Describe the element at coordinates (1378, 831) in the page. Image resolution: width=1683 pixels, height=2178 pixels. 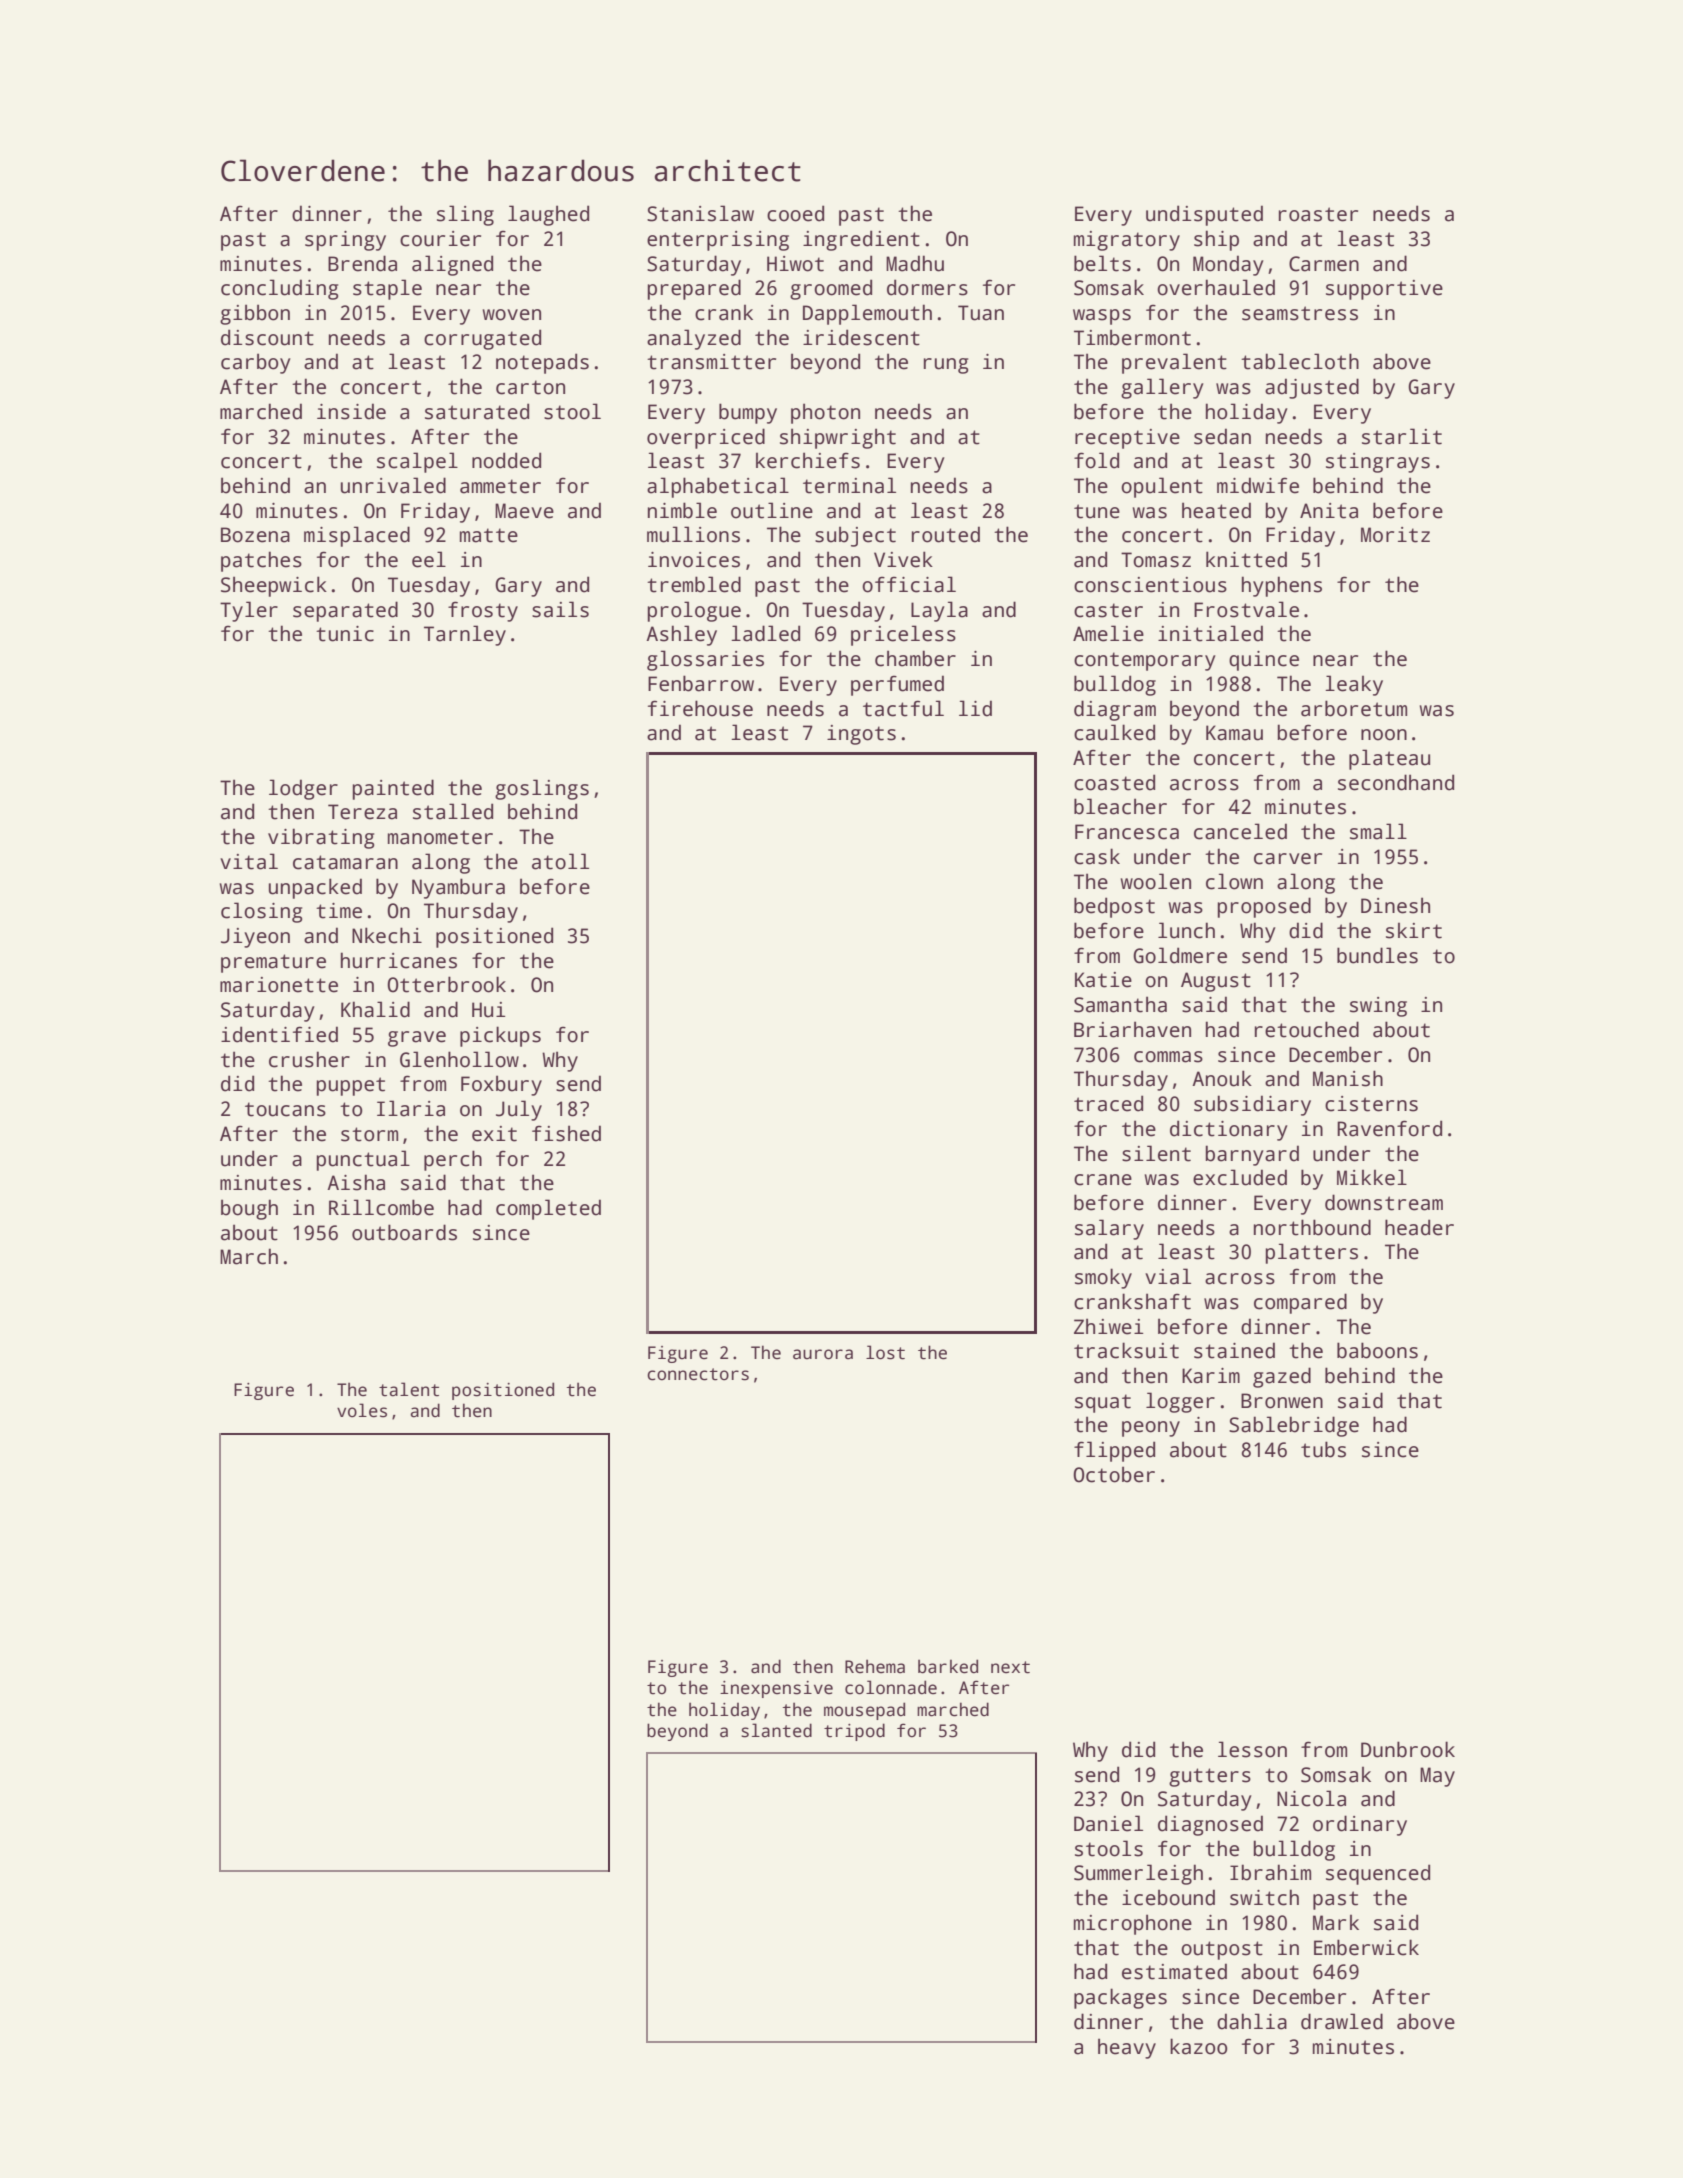
I see `small` at that location.
